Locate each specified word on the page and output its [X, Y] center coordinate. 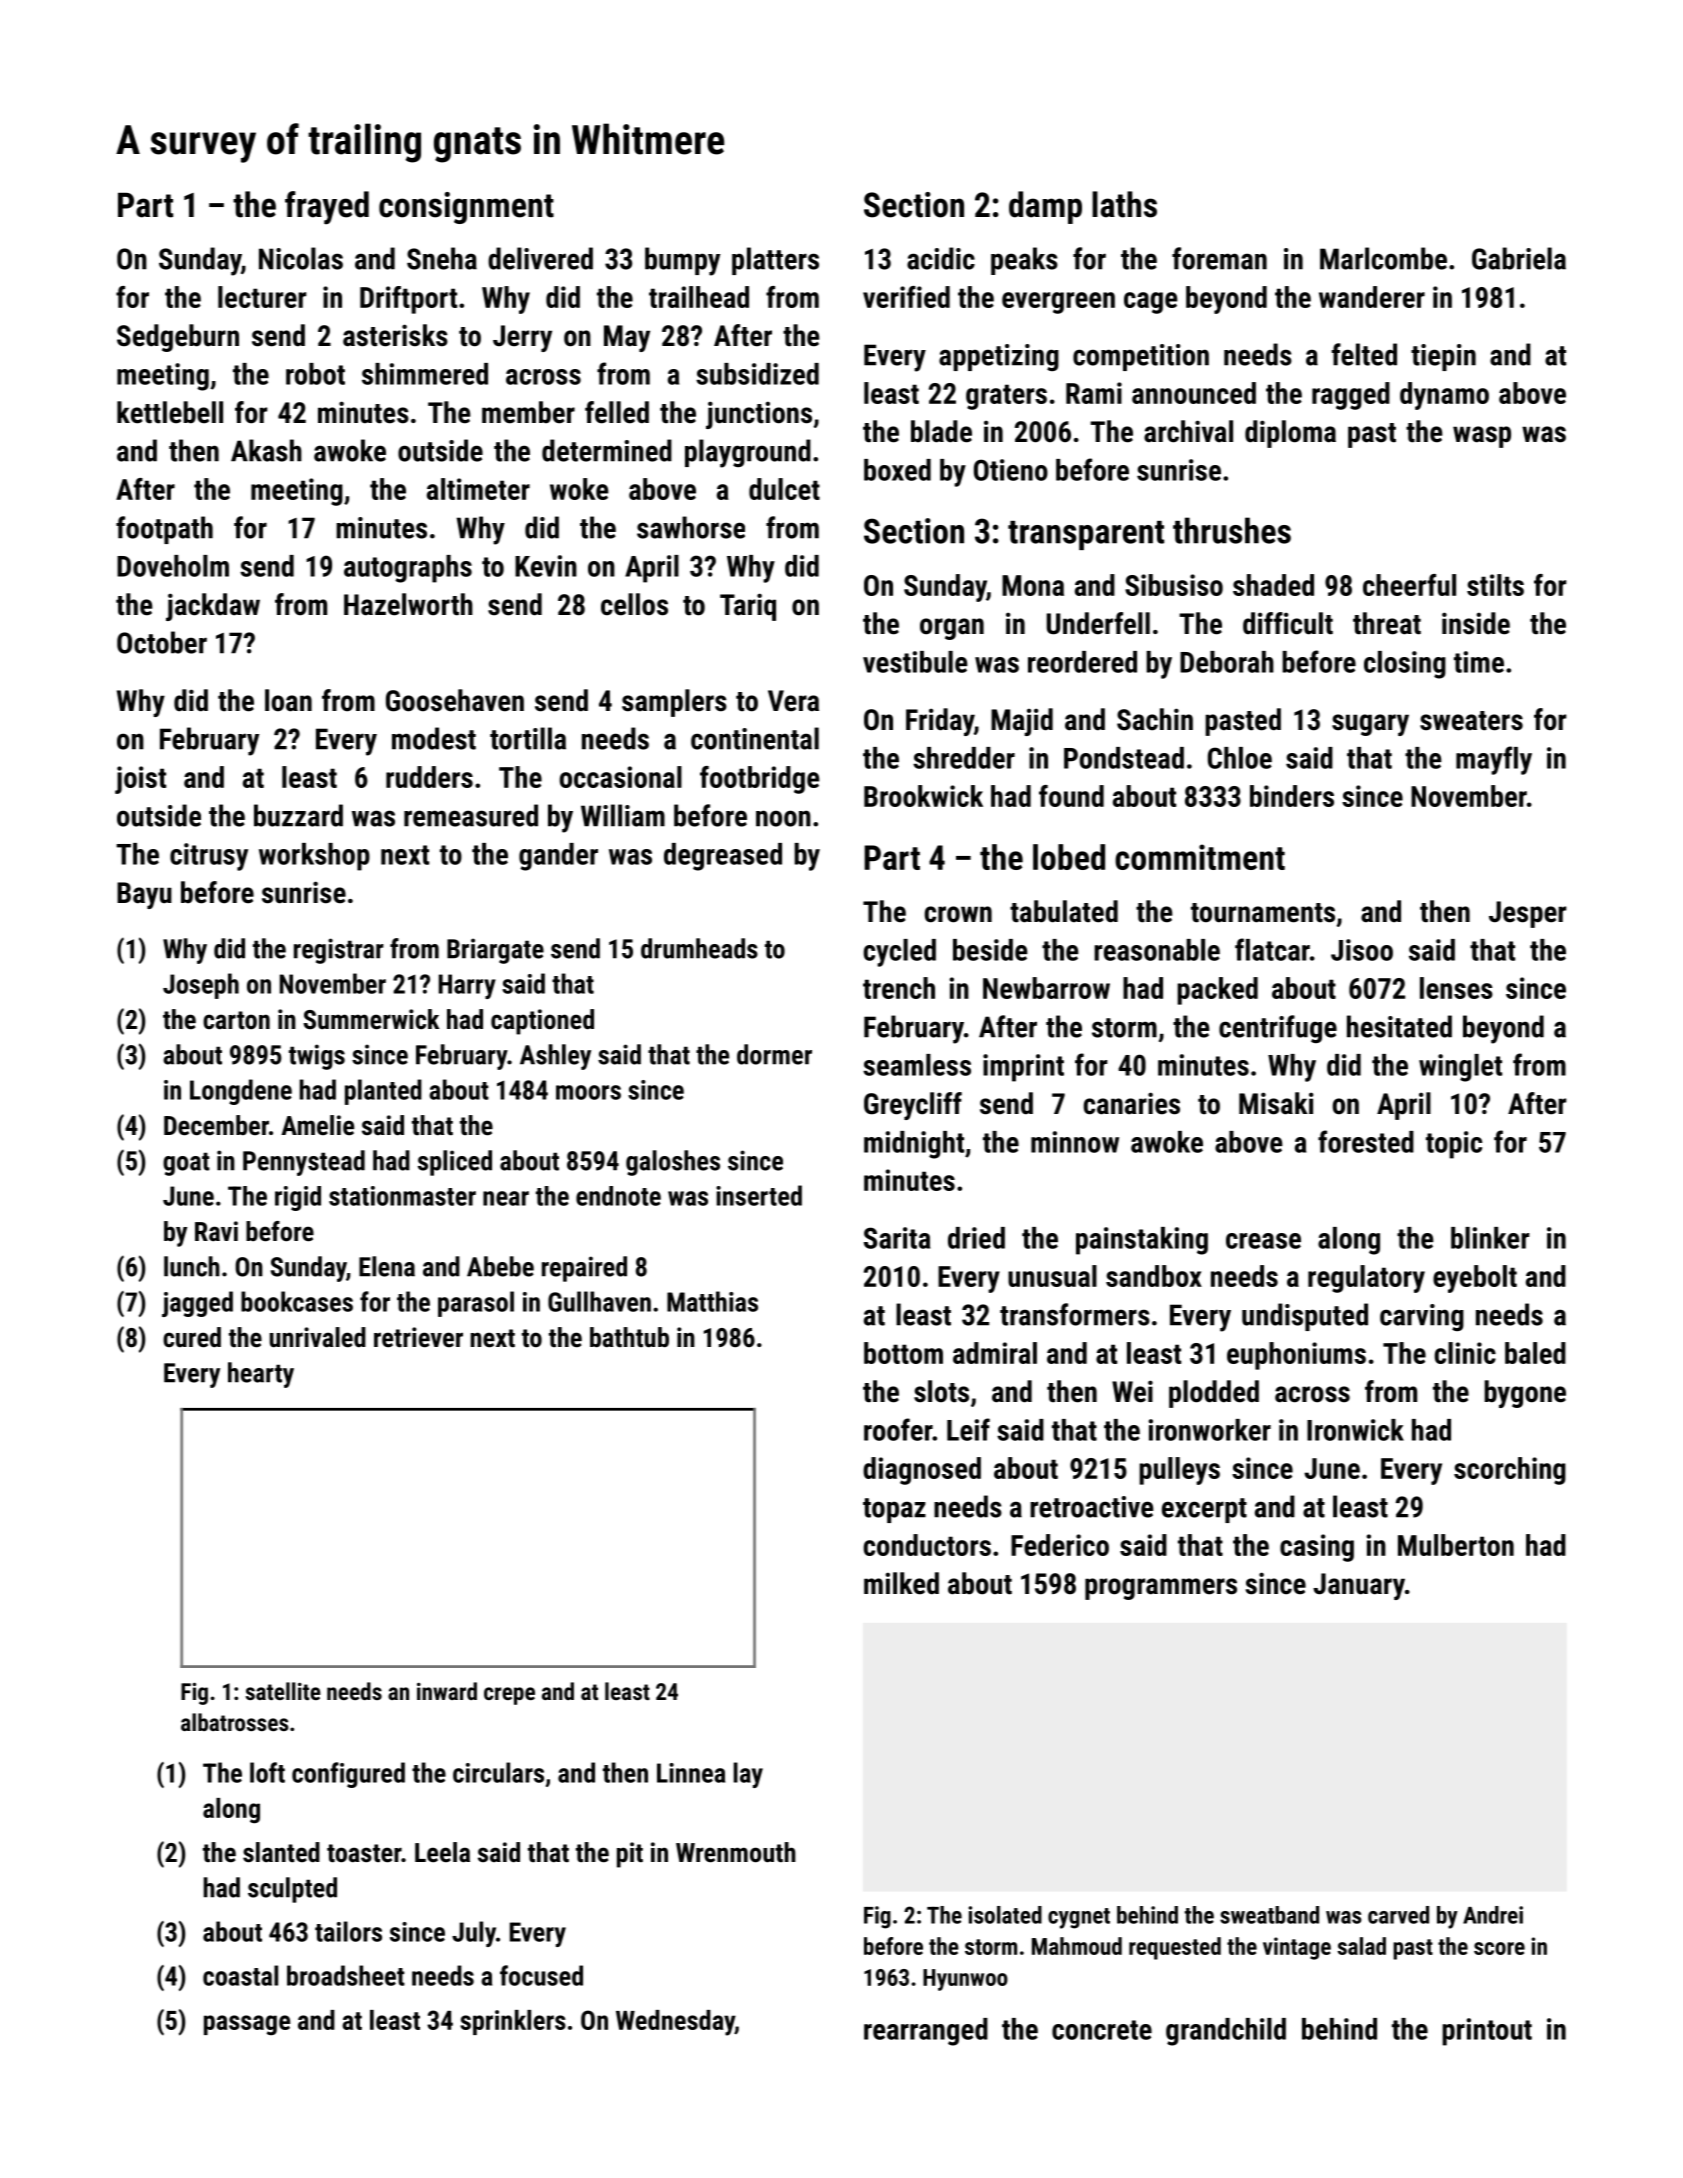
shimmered [425, 374]
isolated [1005, 1915]
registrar [339, 951]
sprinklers [513, 2022]
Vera [793, 701]
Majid [1022, 722]
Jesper [1528, 914]
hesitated [1399, 1026]
